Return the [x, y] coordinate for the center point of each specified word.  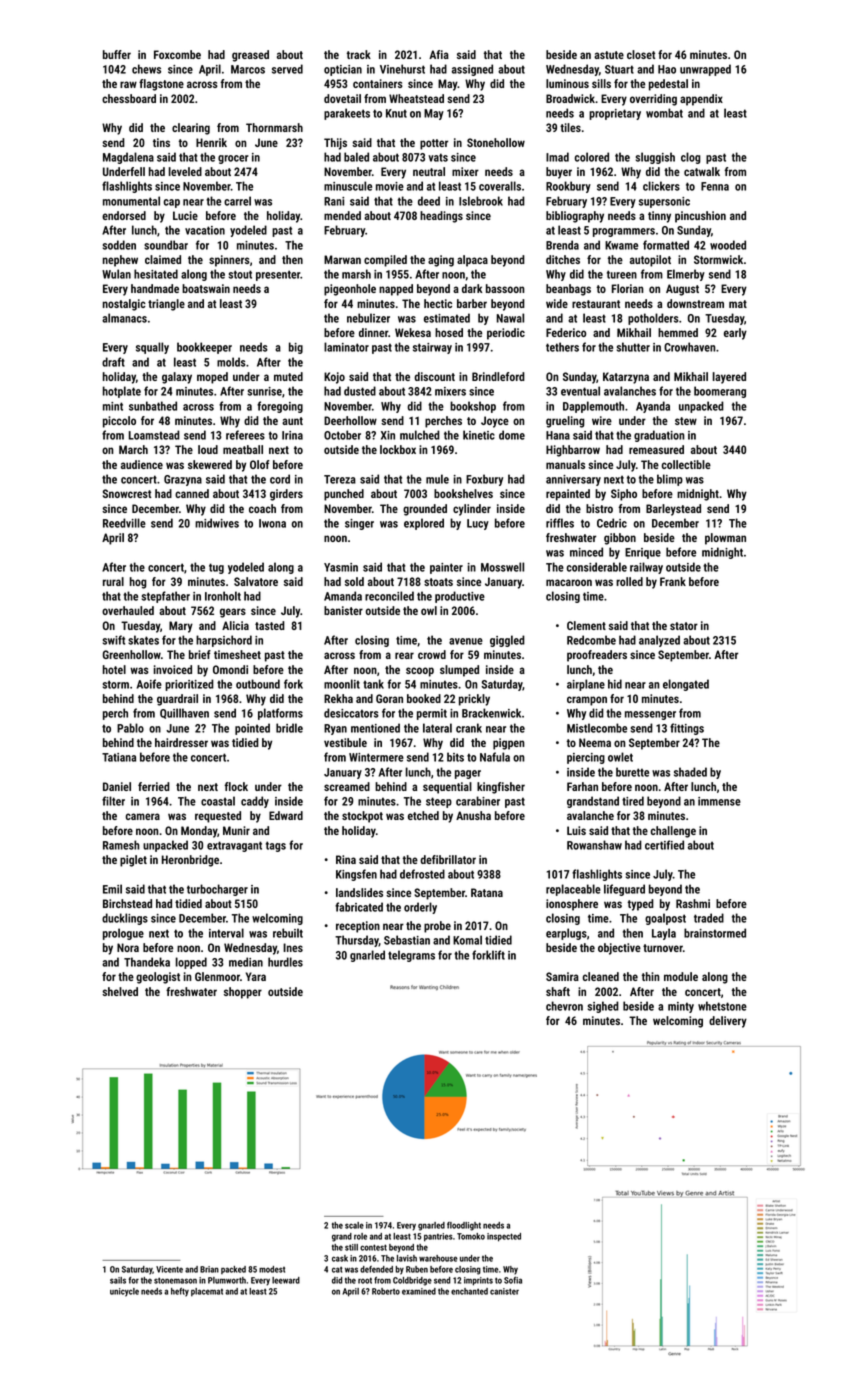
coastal [218, 801]
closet [641, 54]
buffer [117, 54]
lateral [437, 728]
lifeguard [624, 890]
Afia [439, 54]
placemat [207, 1292]
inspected [504, 1237]
